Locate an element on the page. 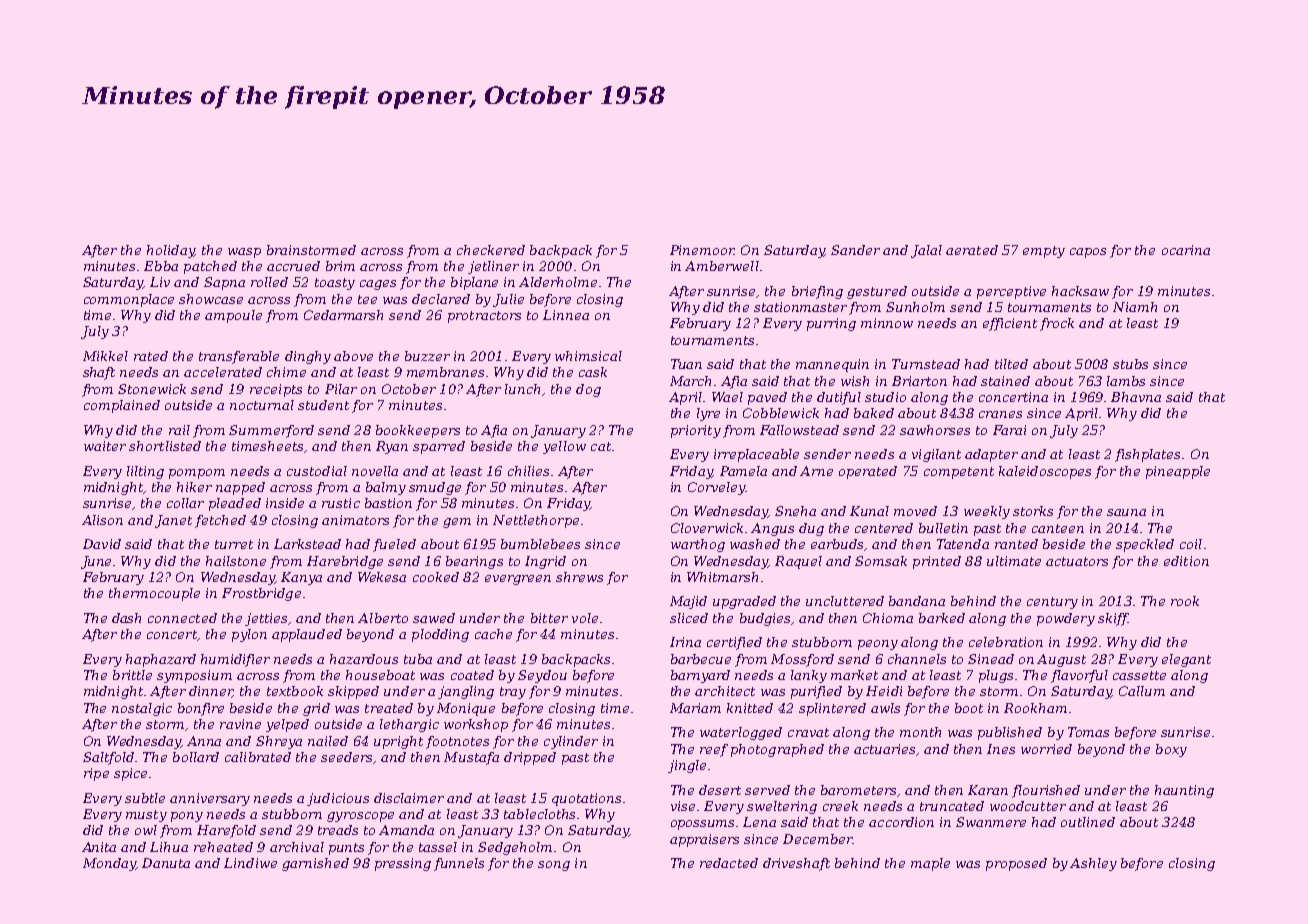  Pamela is located at coordinates (743, 471).
